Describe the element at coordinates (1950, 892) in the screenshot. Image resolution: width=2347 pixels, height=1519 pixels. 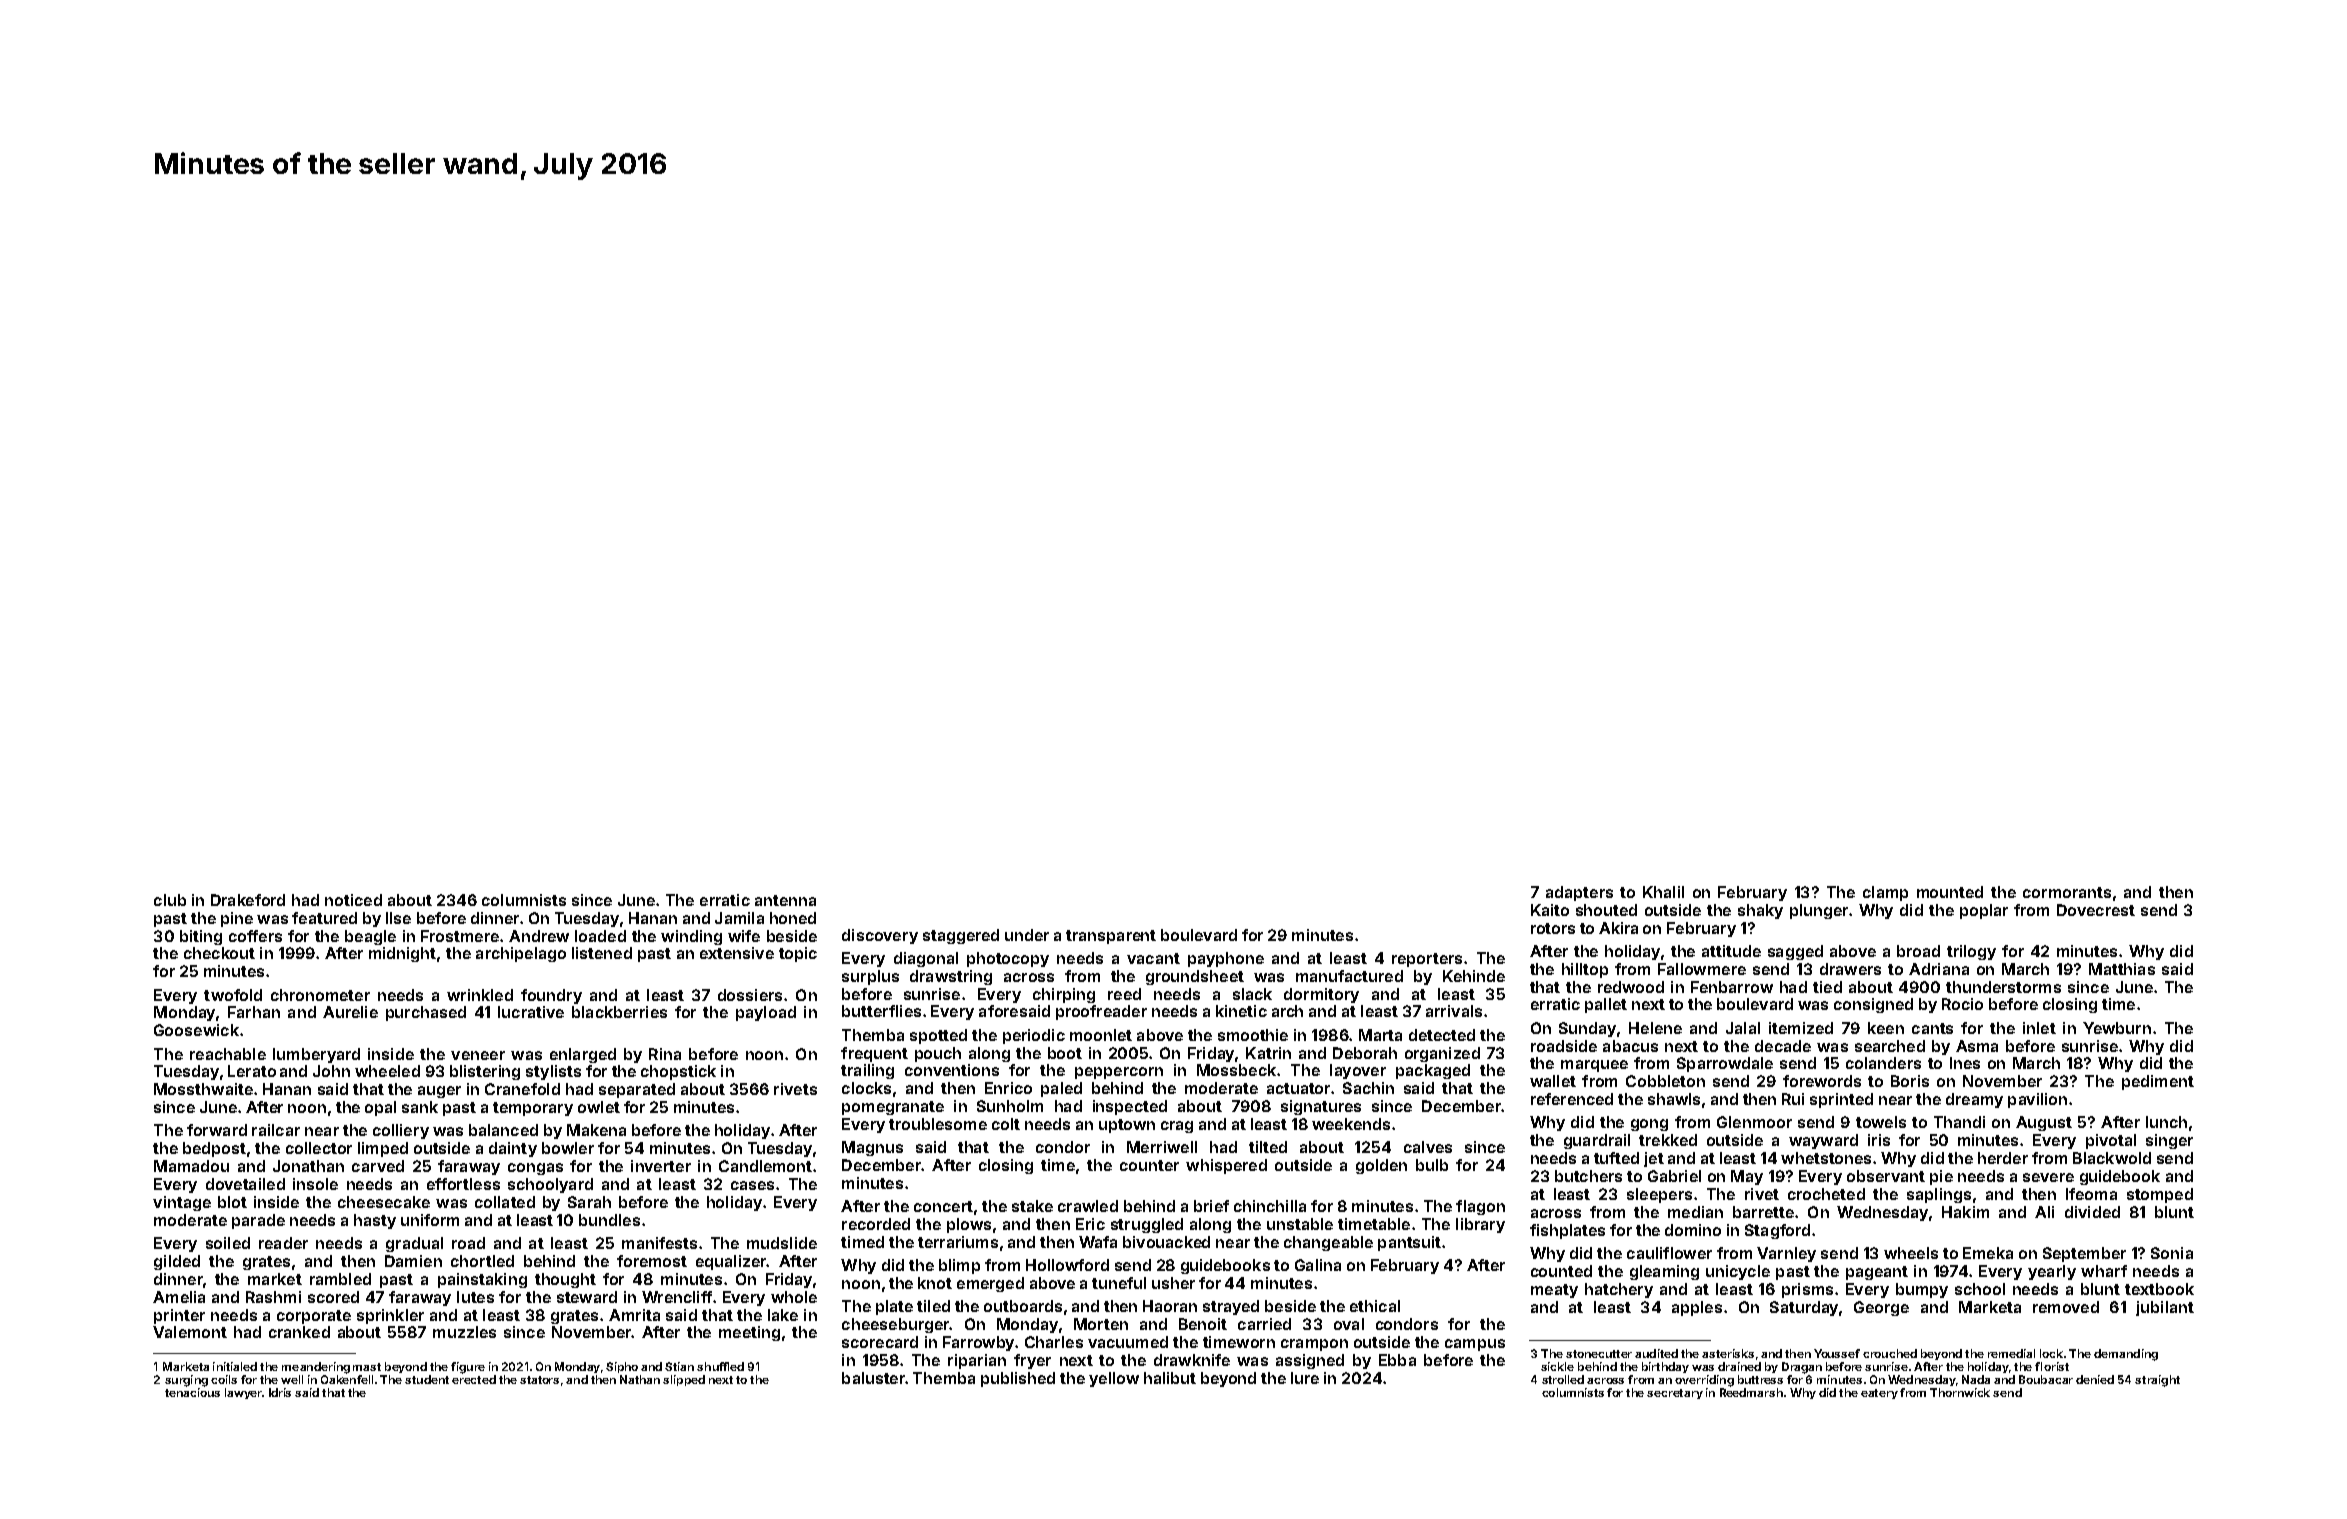
I see `mounted` at that location.
